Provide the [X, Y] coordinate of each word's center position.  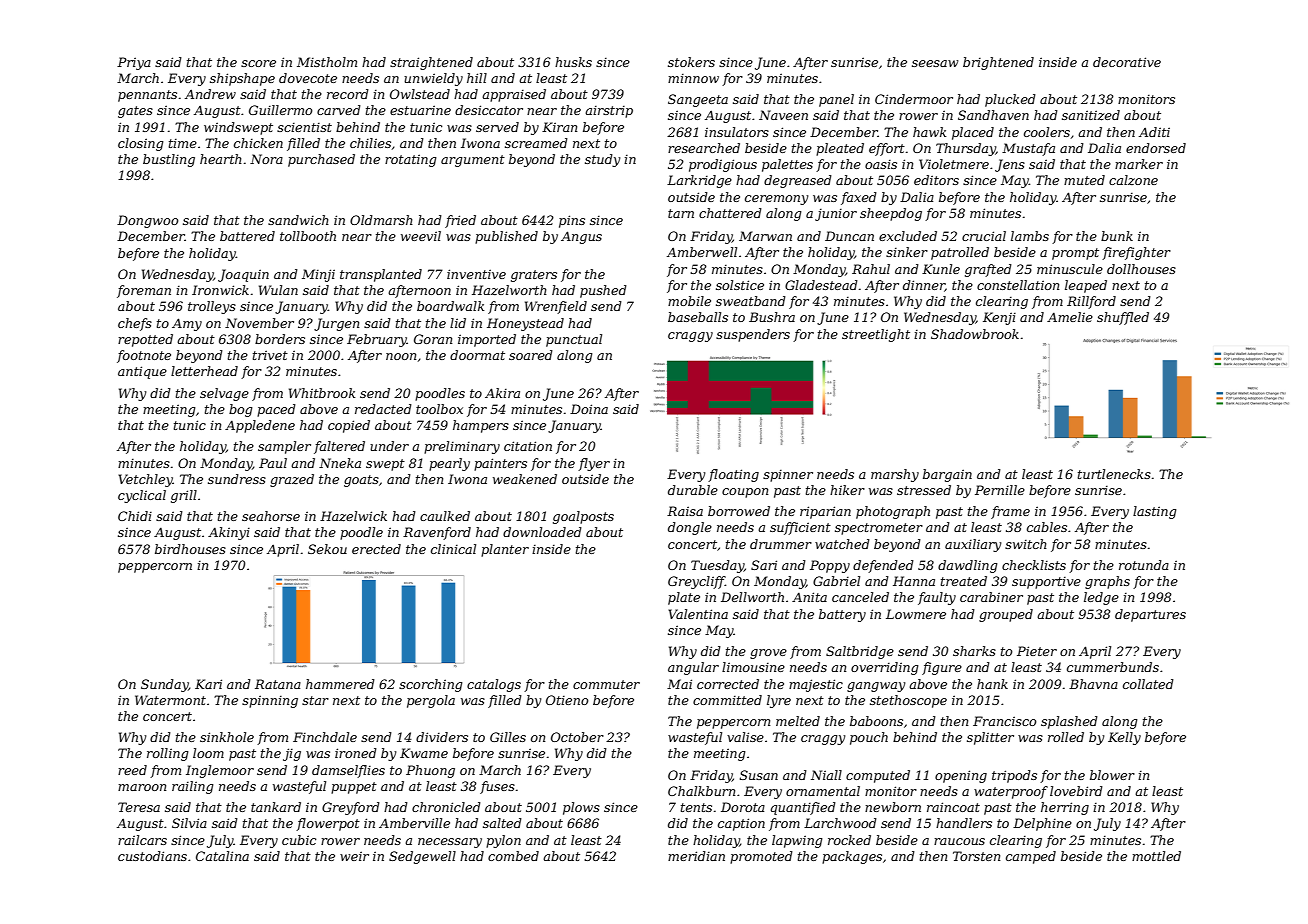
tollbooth [308, 236]
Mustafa [1028, 149]
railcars [142, 840]
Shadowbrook [975, 334]
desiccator [489, 110]
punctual [574, 340]
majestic [816, 685]
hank [992, 684]
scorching [430, 685]
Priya [134, 63]
